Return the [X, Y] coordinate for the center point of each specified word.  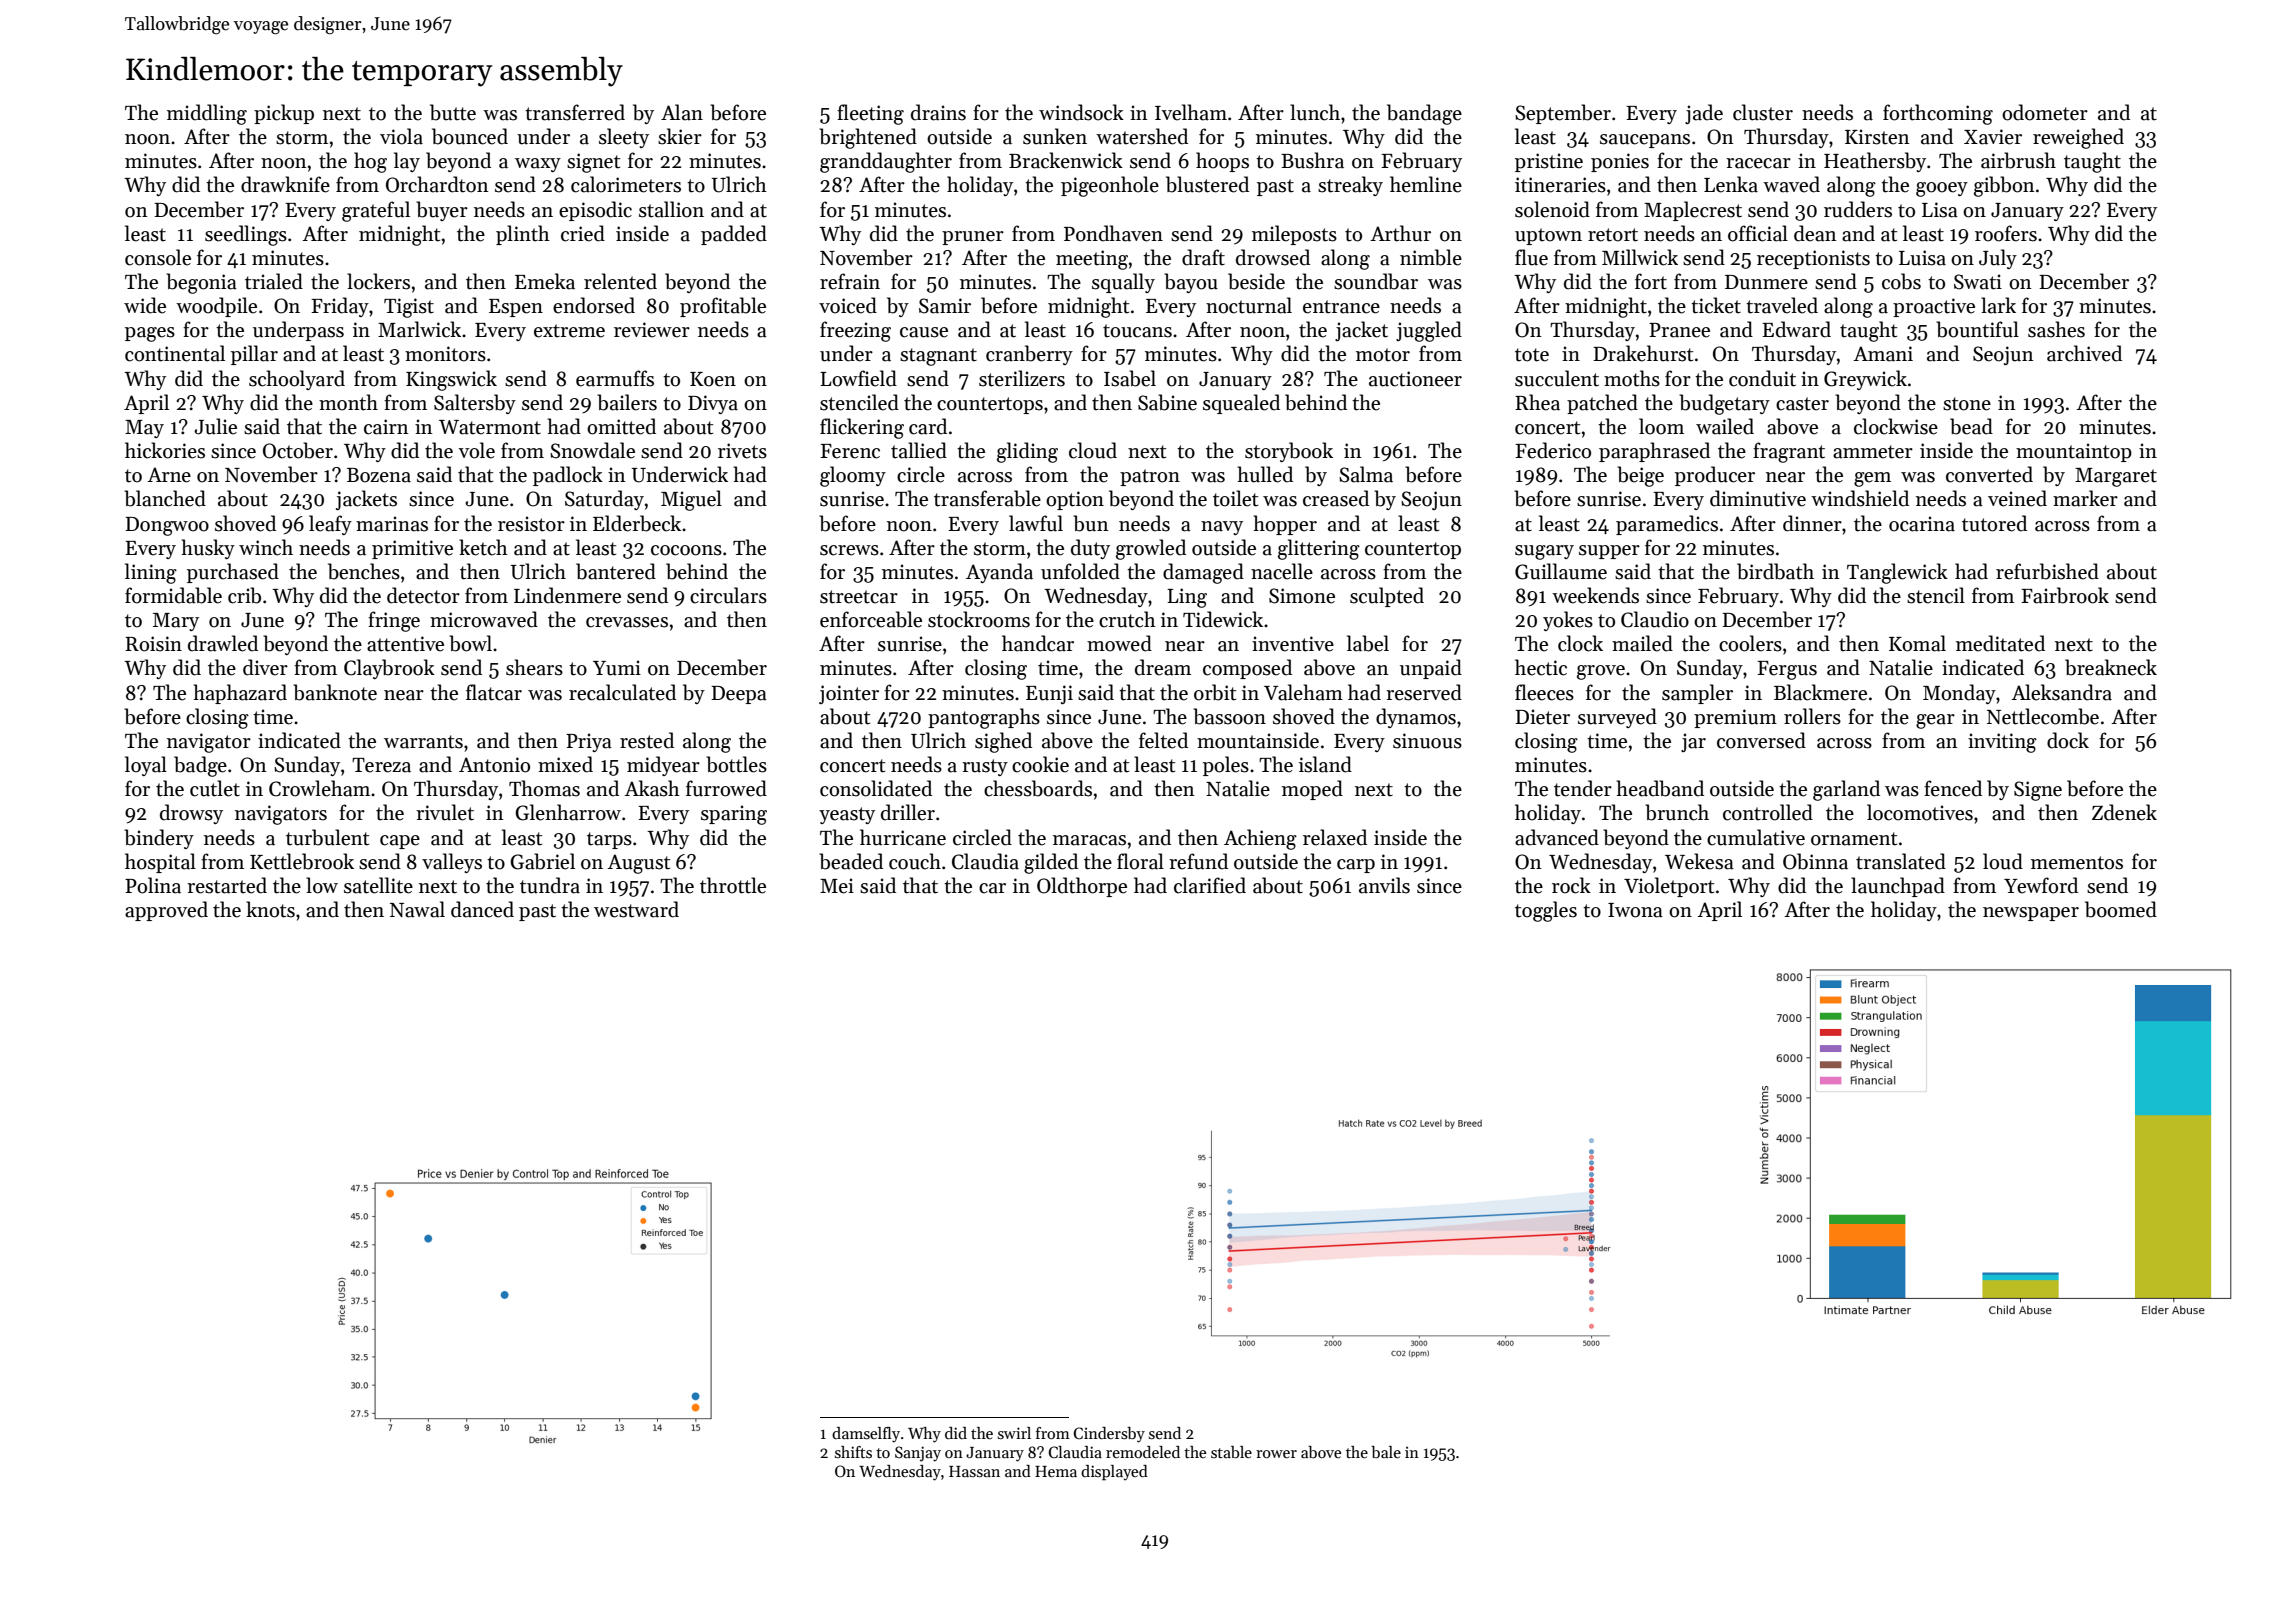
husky [208, 549]
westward [636, 909]
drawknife [285, 184]
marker [2085, 498]
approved [166, 911]
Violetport [1669, 887]
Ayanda [999, 573]
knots [270, 909]
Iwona [1635, 910]
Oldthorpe [1082, 887]
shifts [853, 1452]
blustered [1207, 184]
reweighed [2078, 138]
